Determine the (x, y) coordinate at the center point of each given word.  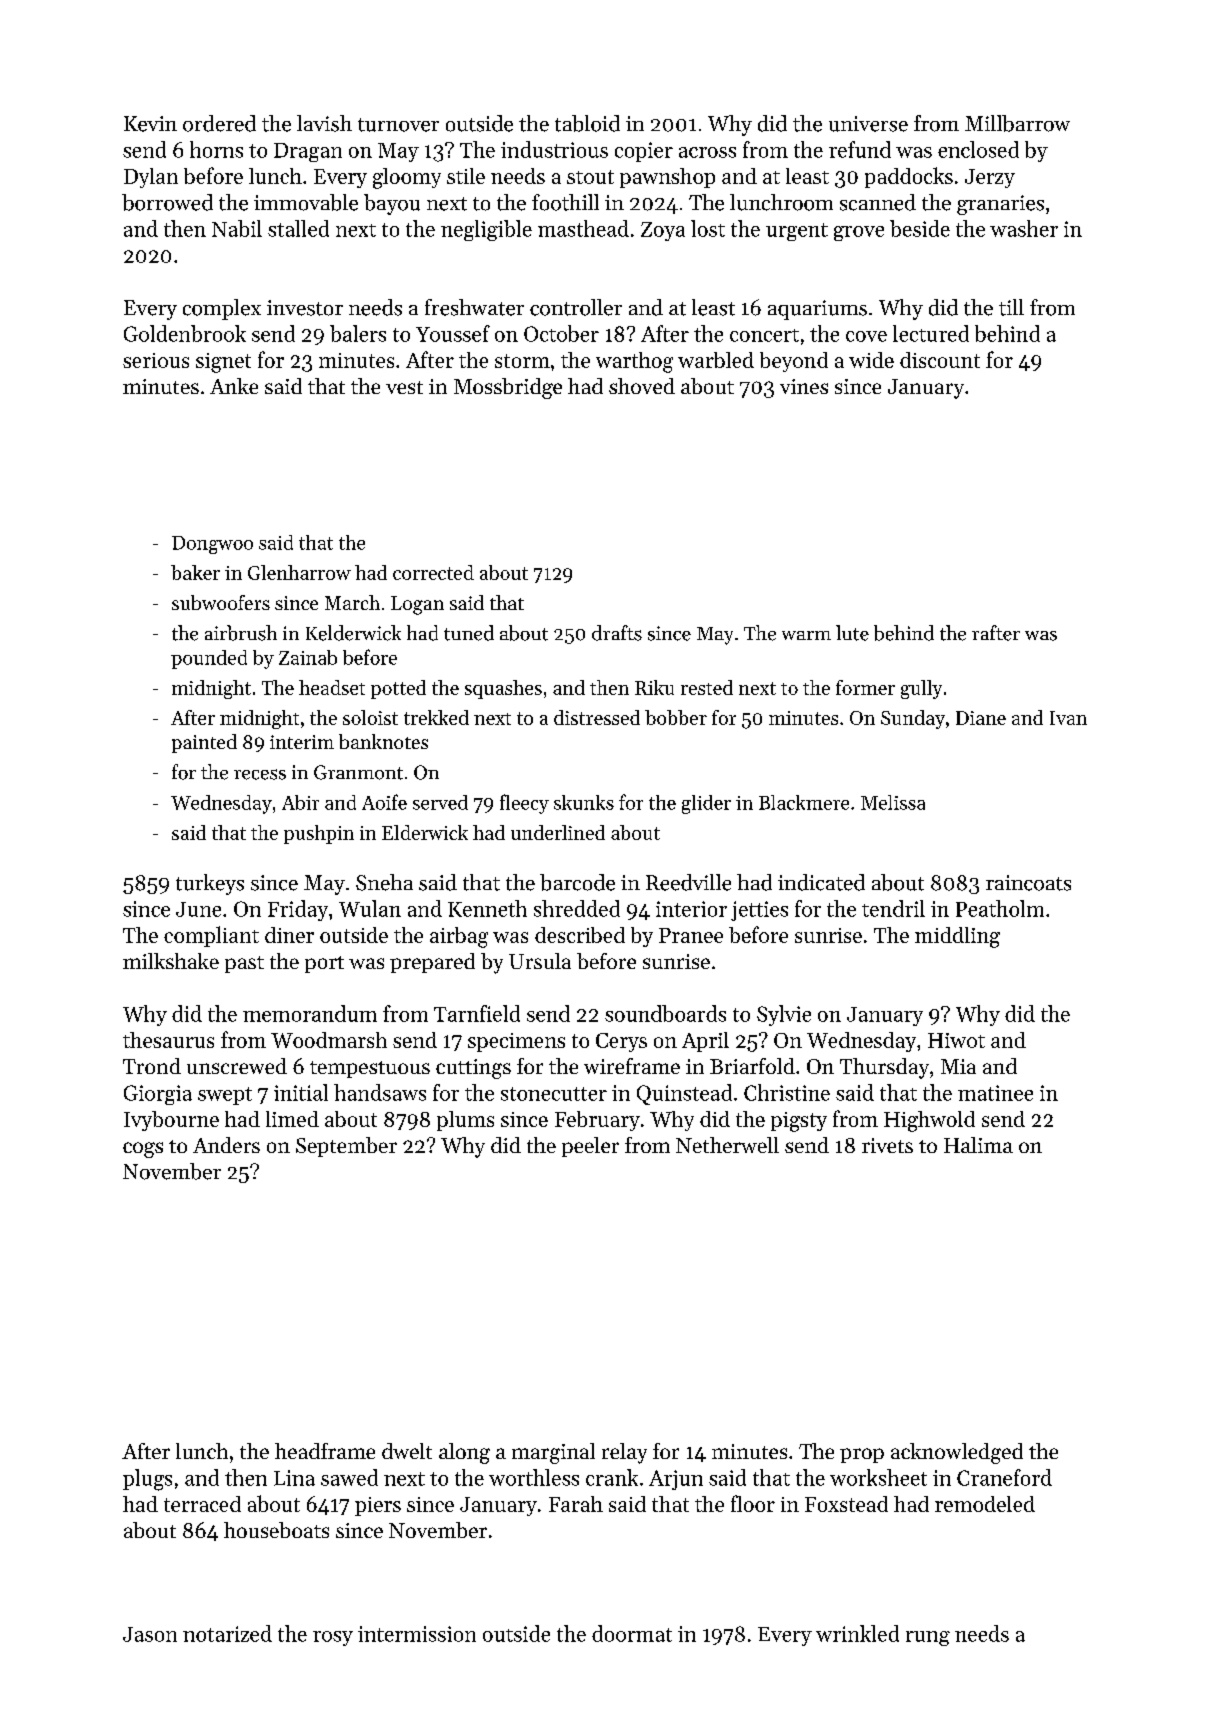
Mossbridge (508, 388)
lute (852, 633)
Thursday (884, 1068)
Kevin (150, 124)
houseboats (276, 1530)
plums (465, 1121)
